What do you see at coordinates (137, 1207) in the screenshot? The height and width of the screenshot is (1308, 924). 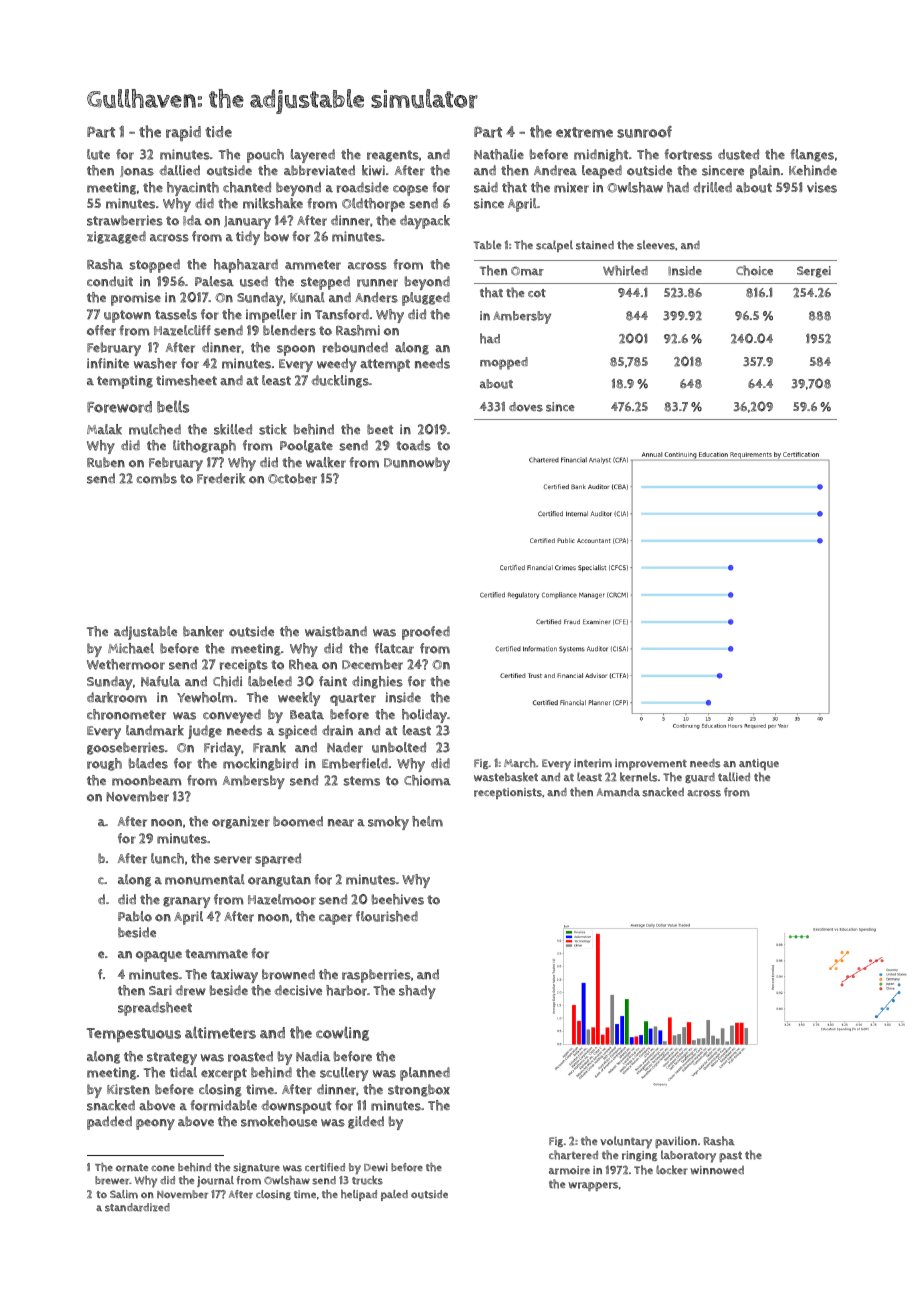 I see `standardized` at bounding box center [137, 1207].
